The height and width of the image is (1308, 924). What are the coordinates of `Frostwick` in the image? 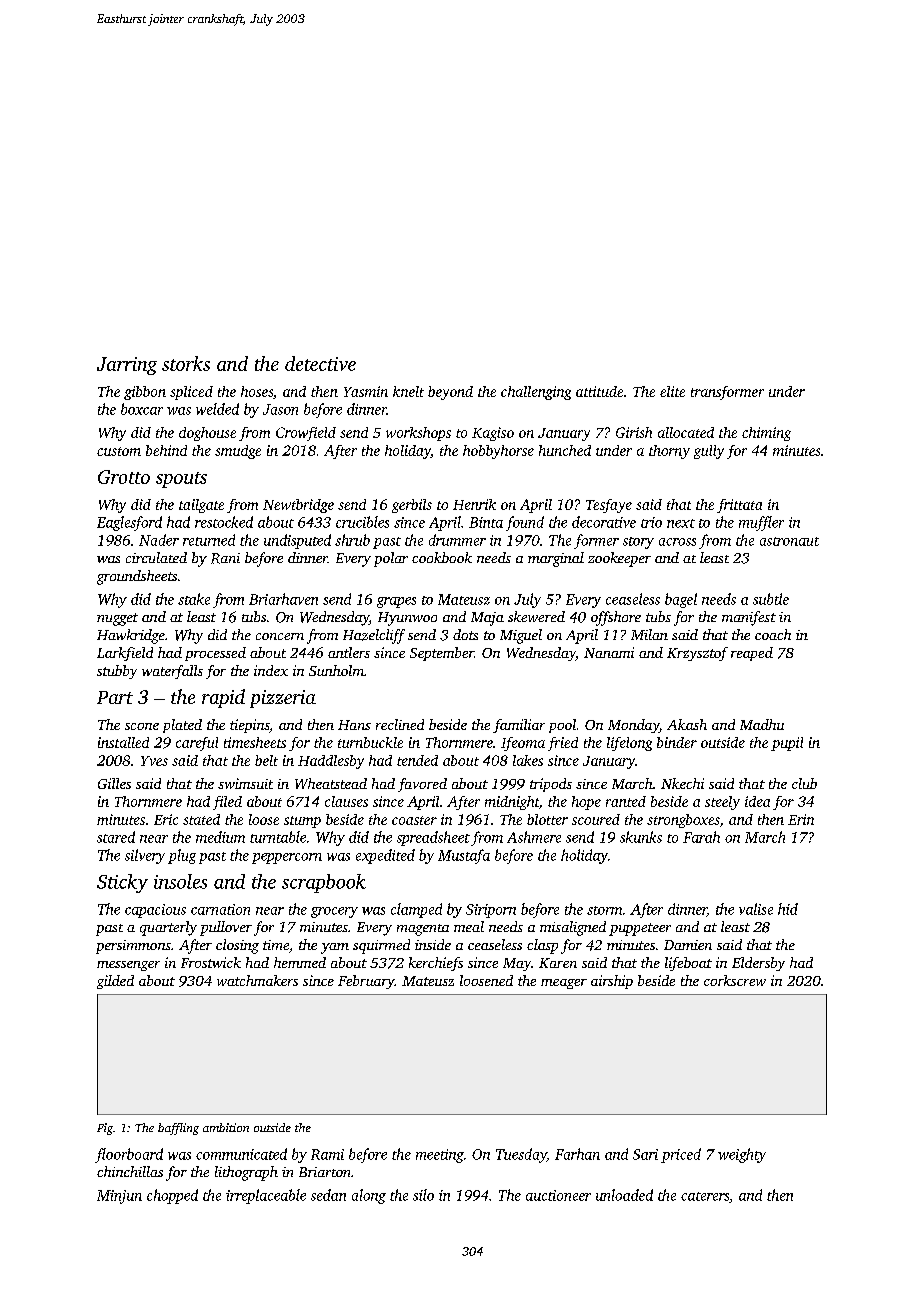 It's located at (211, 962).
